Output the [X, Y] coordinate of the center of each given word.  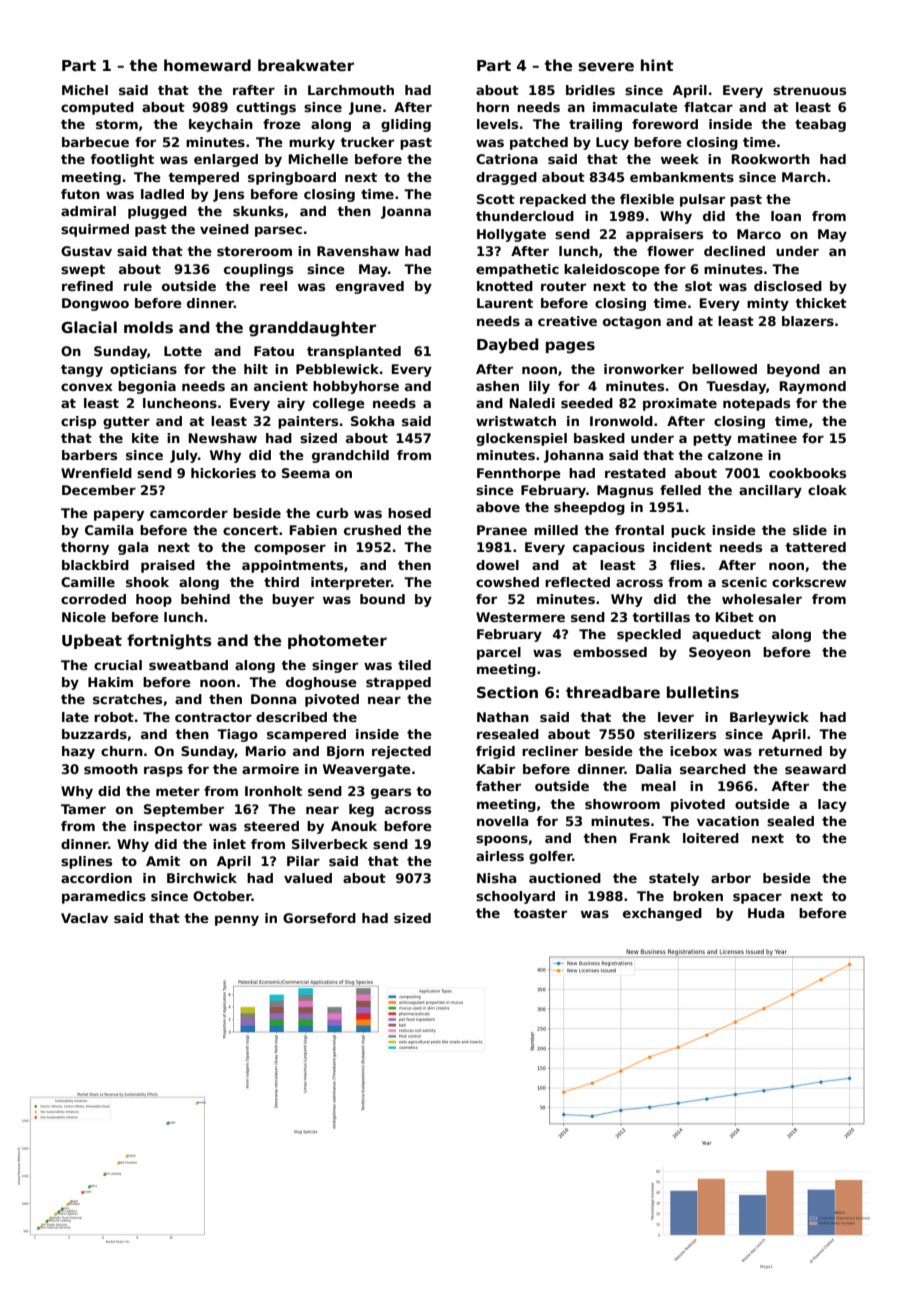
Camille [88, 582]
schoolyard [515, 897]
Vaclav [84, 918]
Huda [766, 913]
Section [507, 692]
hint [657, 65]
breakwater [306, 65]
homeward [207, 65]
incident [682, 547]
